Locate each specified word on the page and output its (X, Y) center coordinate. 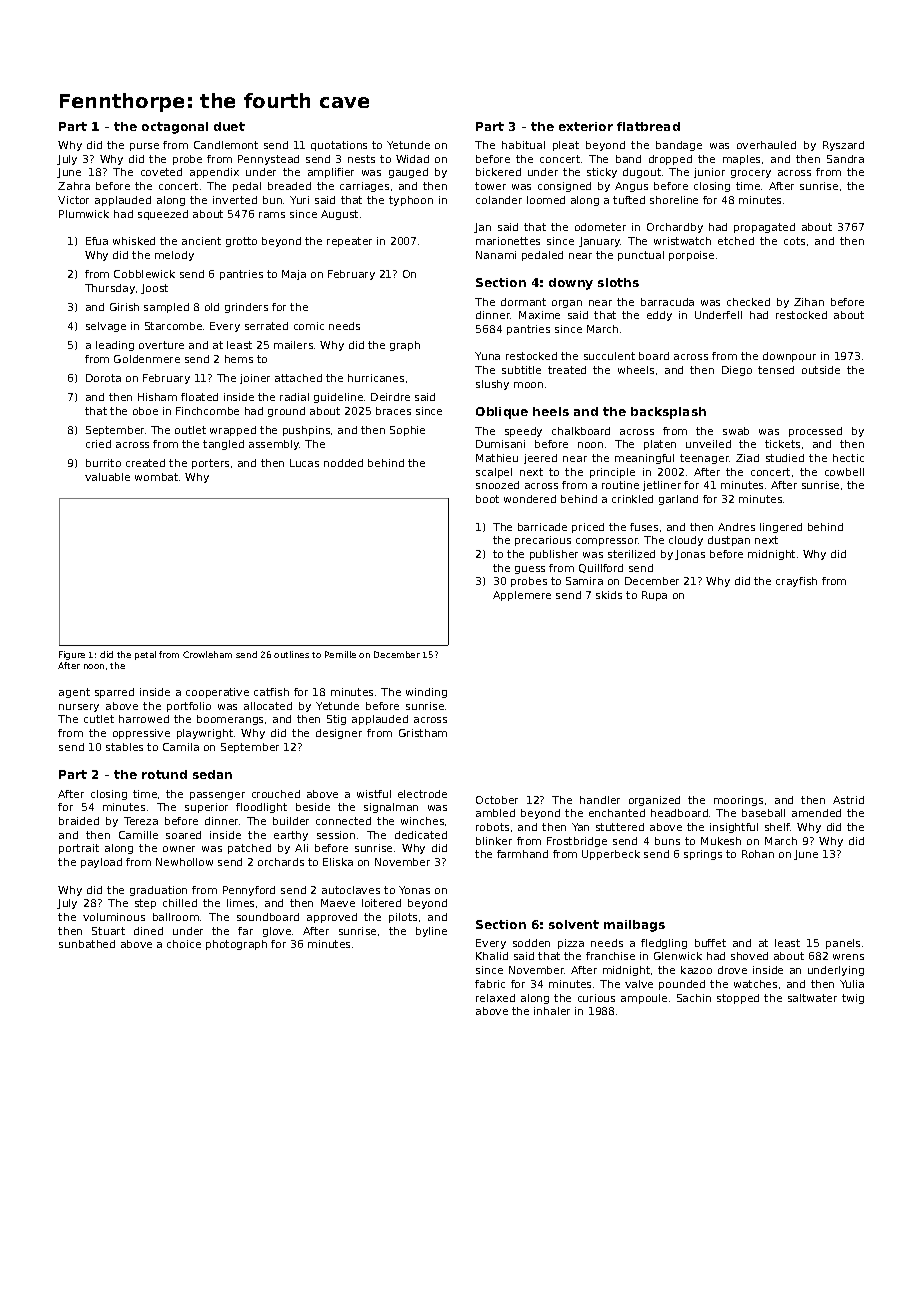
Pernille (340, 654)
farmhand (522, 854)
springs (703, 855)
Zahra (74, 186)
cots (794, 241)
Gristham (423, 733)
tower (490, 186)
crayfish (796, 582)
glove (277, 932)
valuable (107, 477)
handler (600, 800)
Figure (72, 655)
